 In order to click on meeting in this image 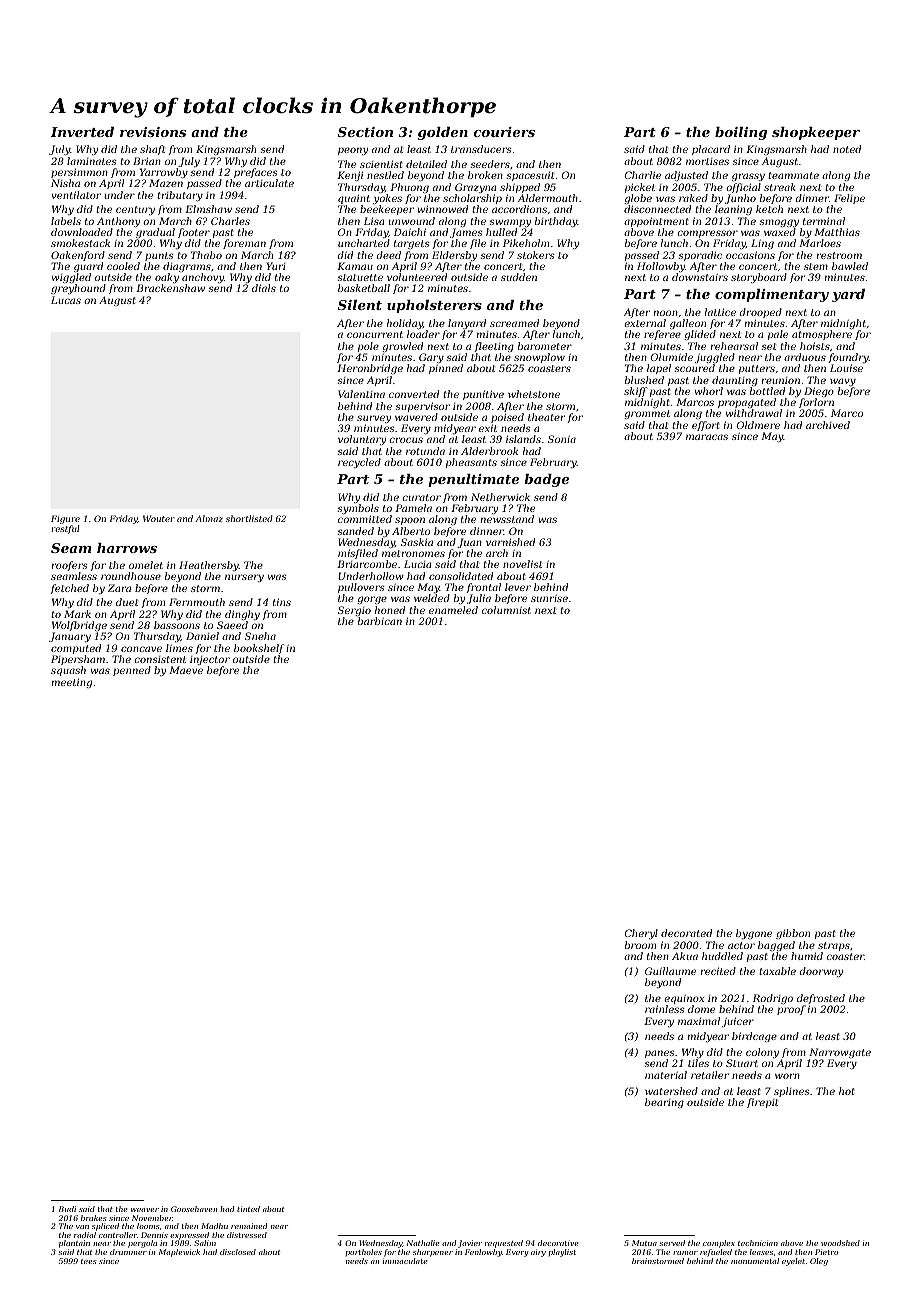, I will do `click(72, 683)`.
